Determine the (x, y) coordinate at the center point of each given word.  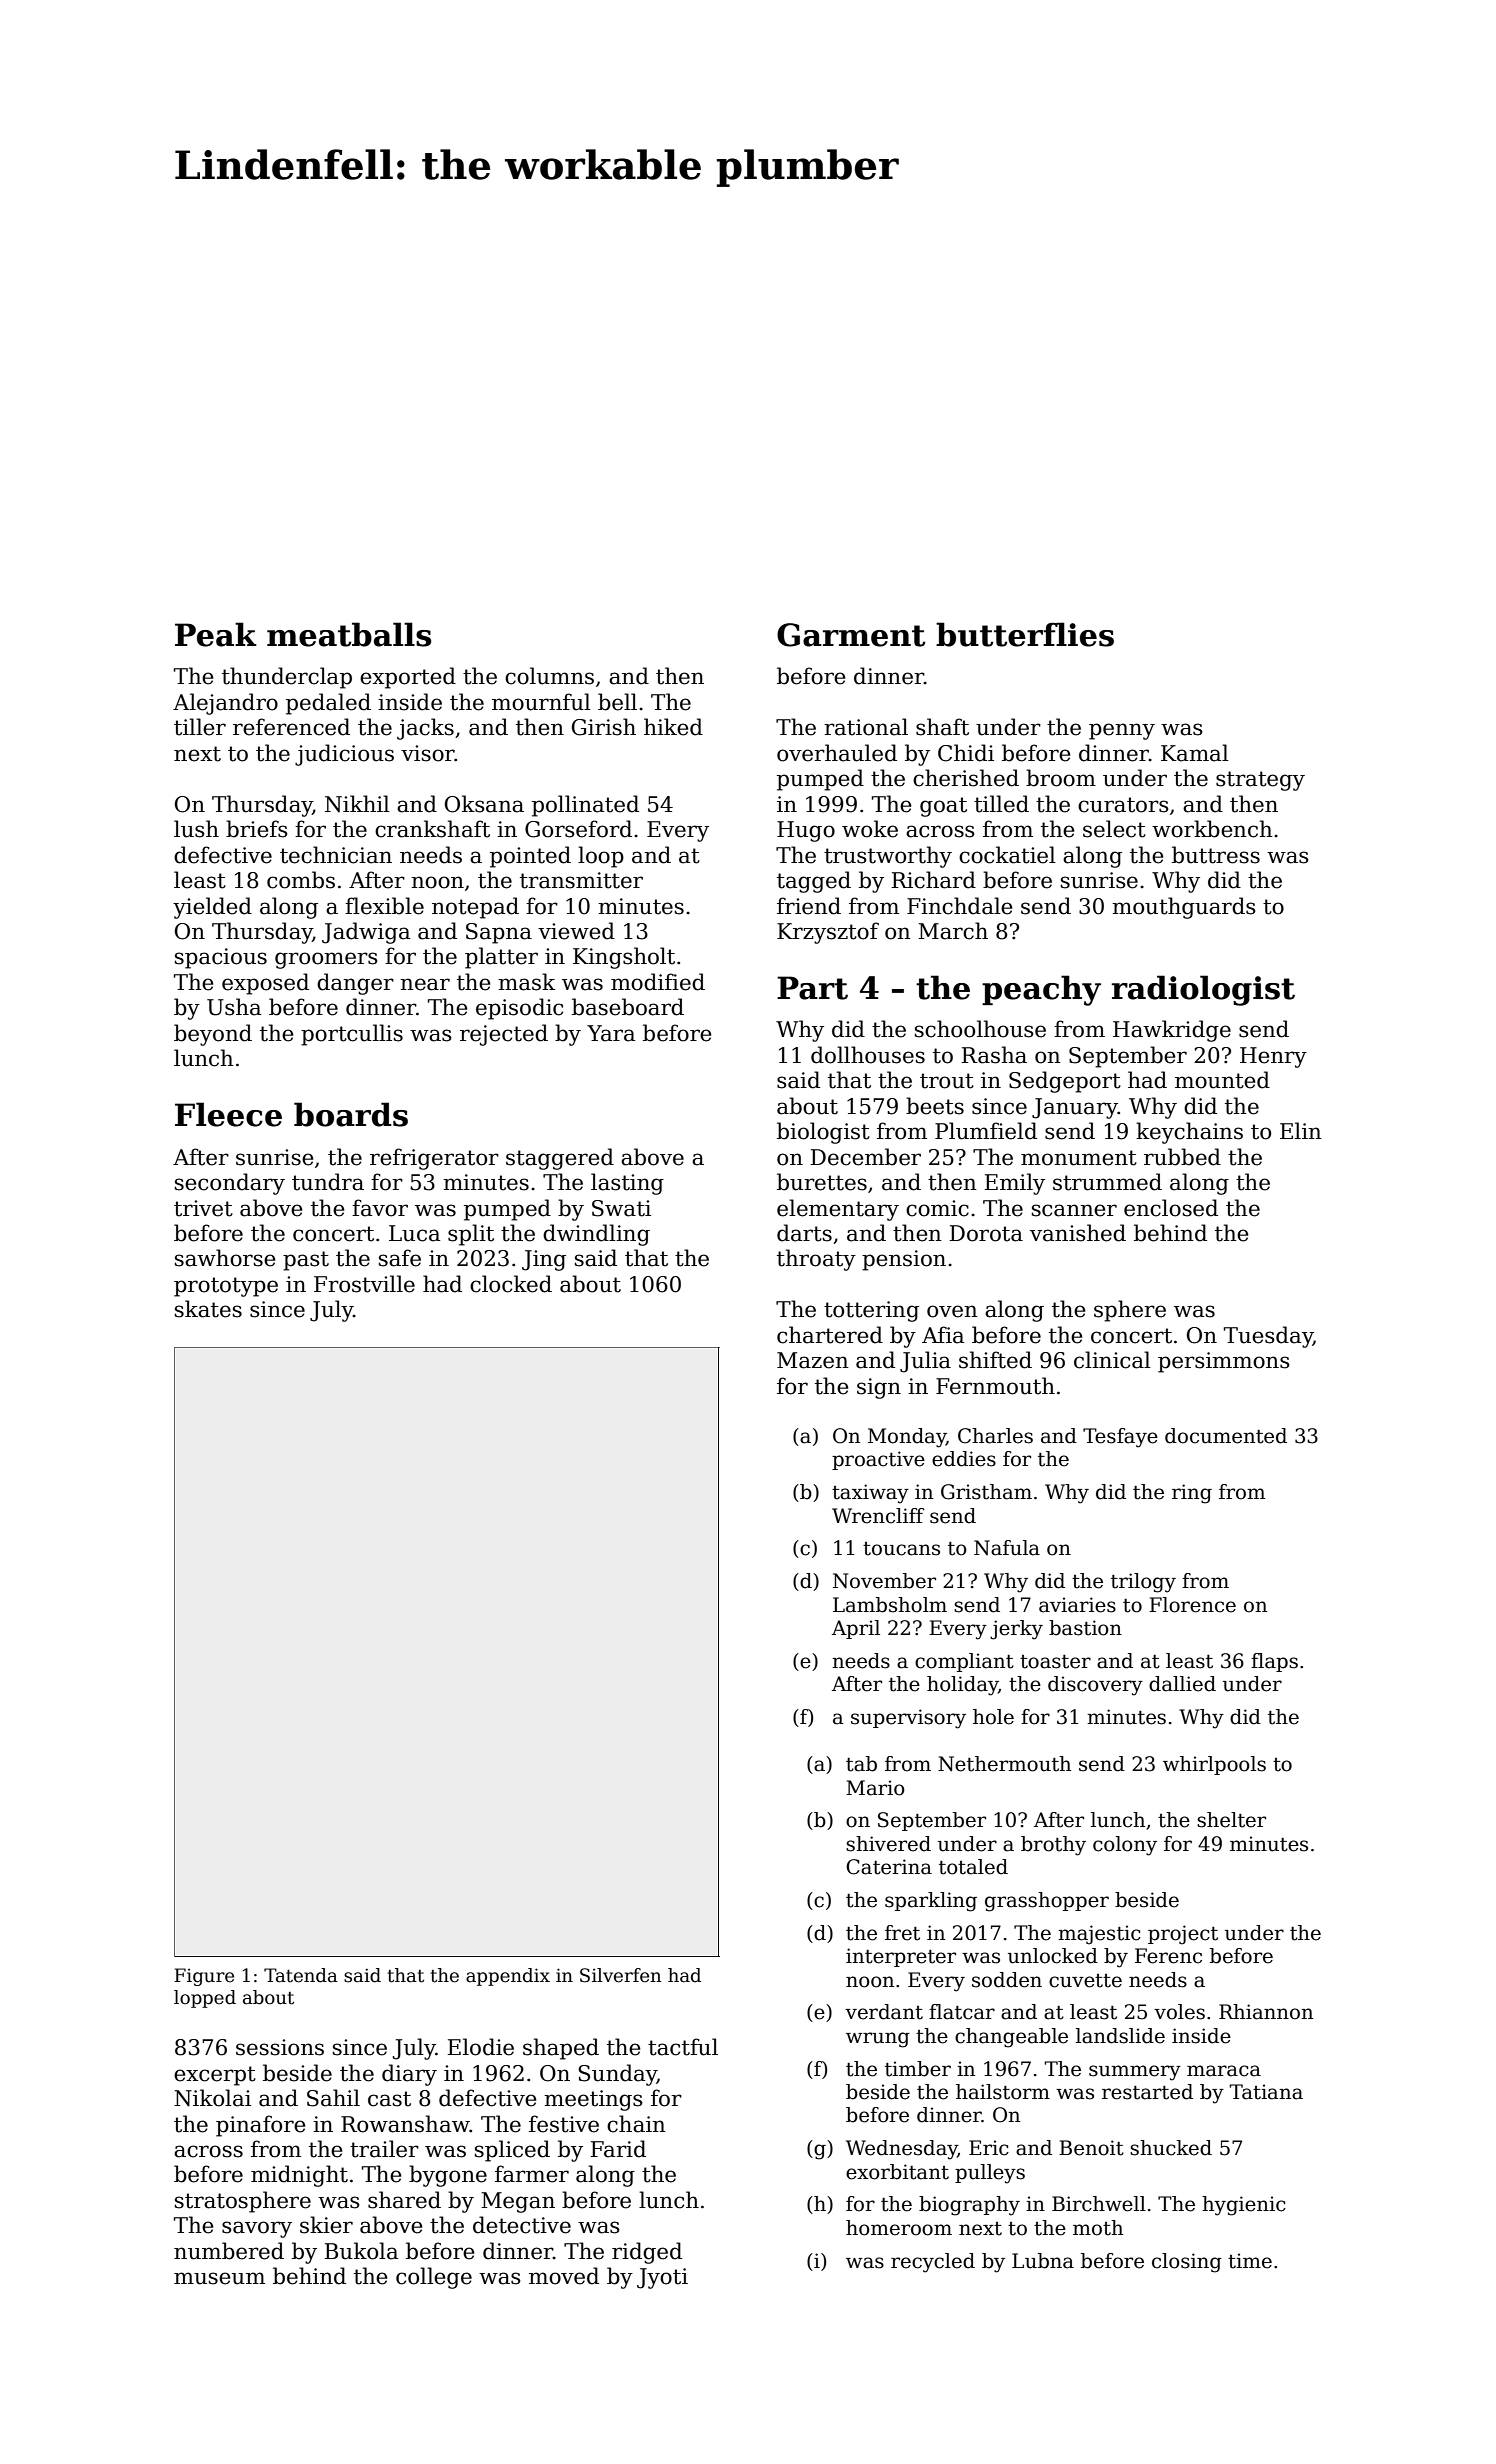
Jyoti (662, 2278)
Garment (851, 635)
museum (219, 2278)
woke (870, 829)
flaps (1274, 1662)
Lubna (1043, 2261)
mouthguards (1184, 908)
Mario (875, 1788)
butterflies (1025, 634)
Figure (204, 1977)
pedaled (328, 704)
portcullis (352, 1035)
